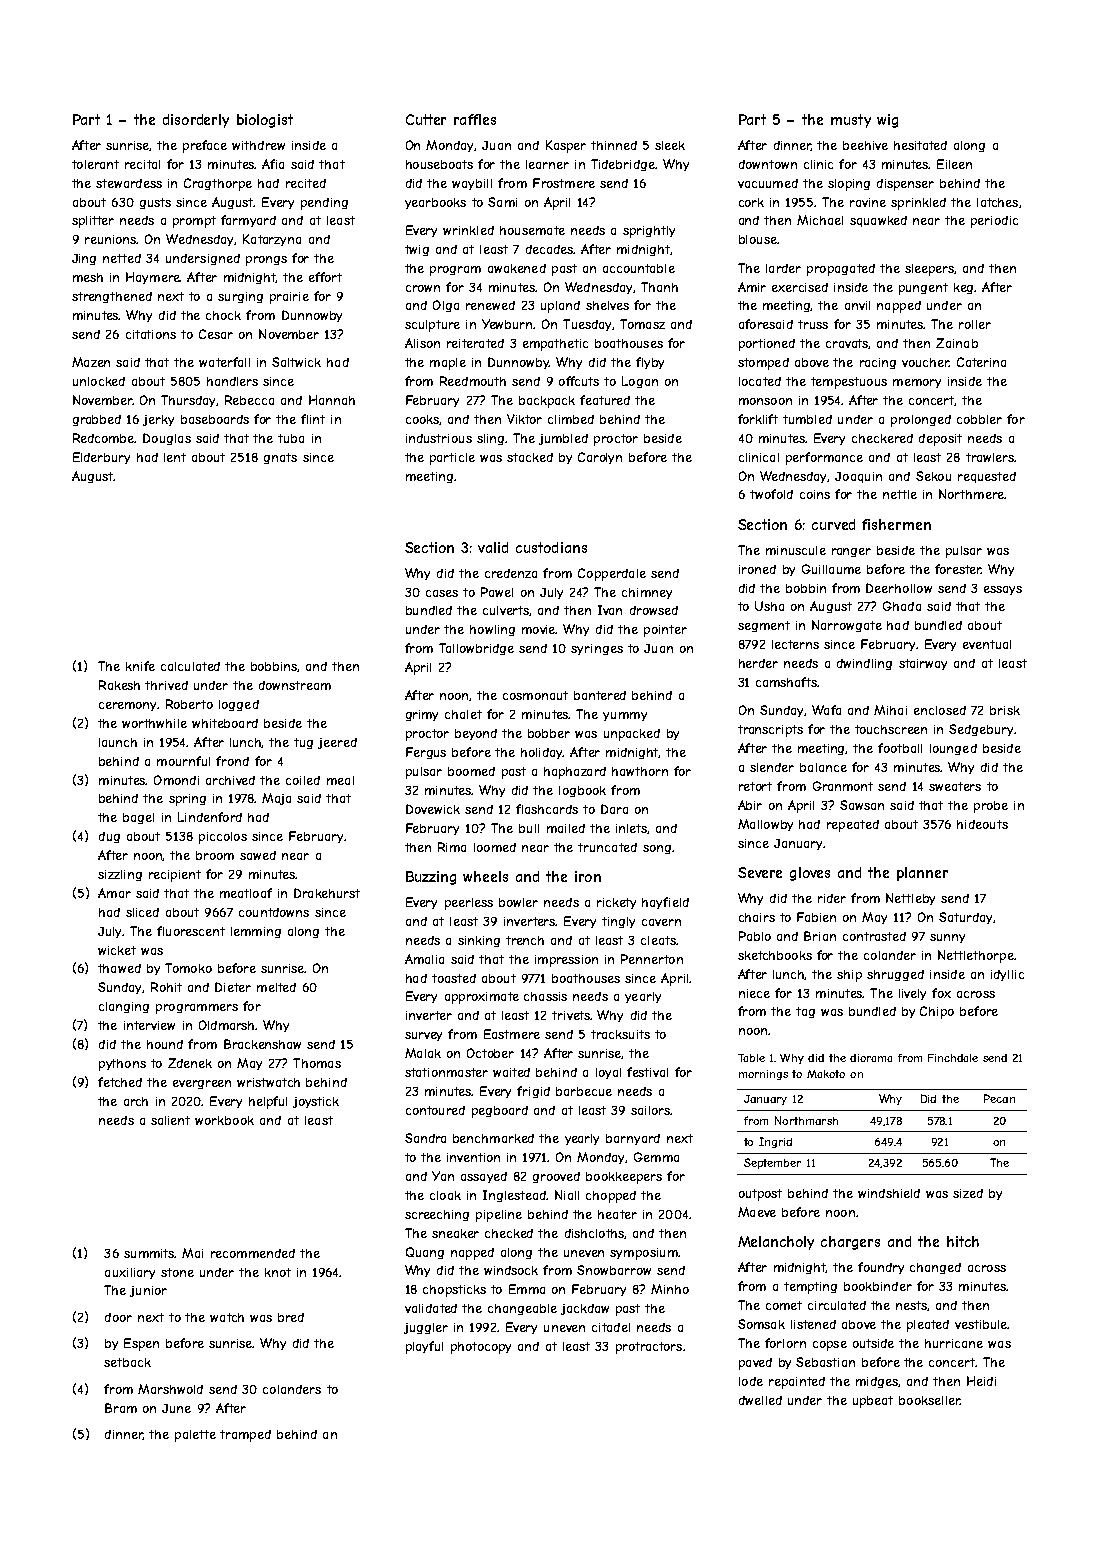  What do you see at coordinates (272, 240) in the page?
I see `Katarzyna` at bounding box center [272, 240].
